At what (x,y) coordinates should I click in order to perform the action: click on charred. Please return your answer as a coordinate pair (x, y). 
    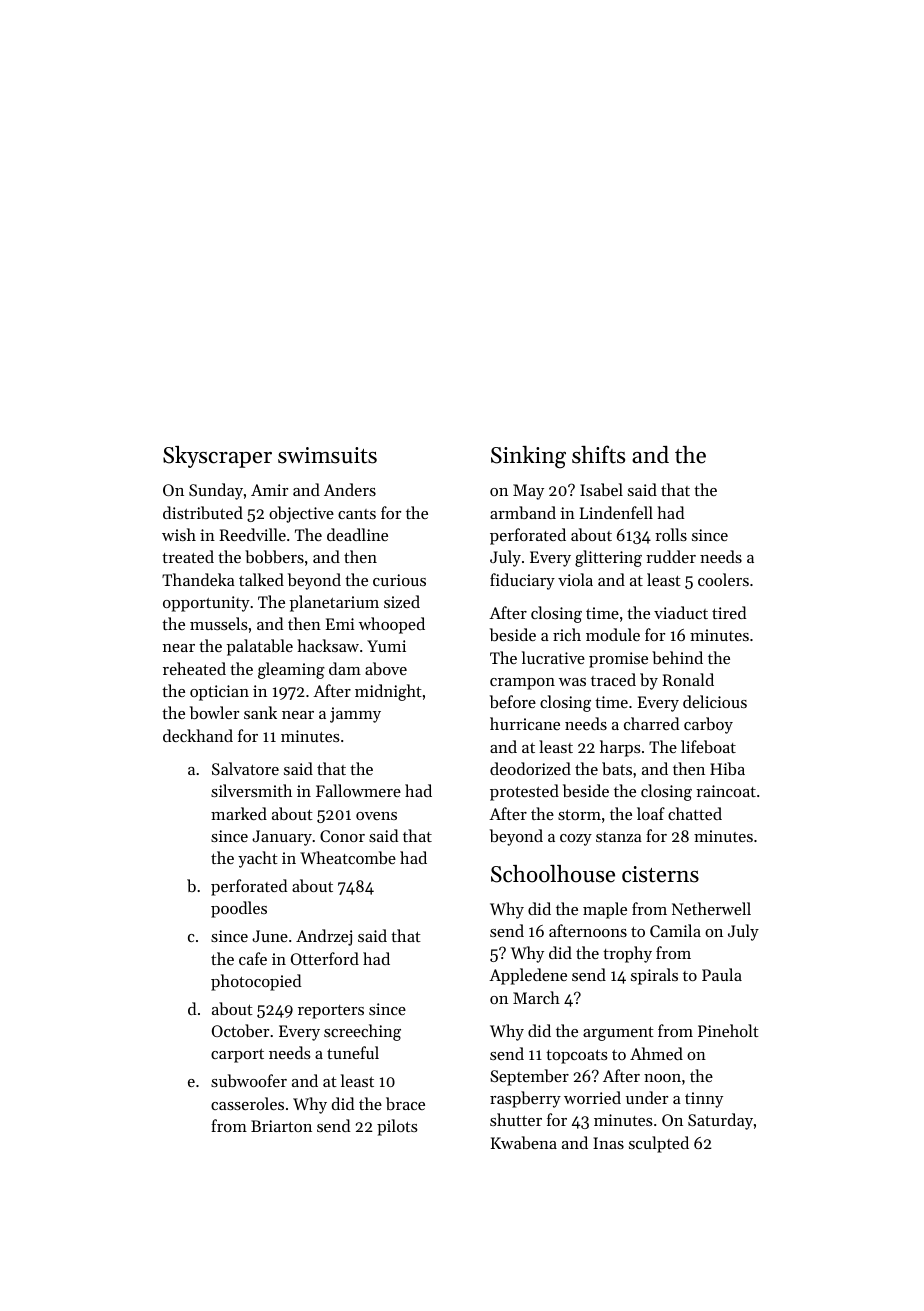
    Looking at the image, I should click on (651, 723).
